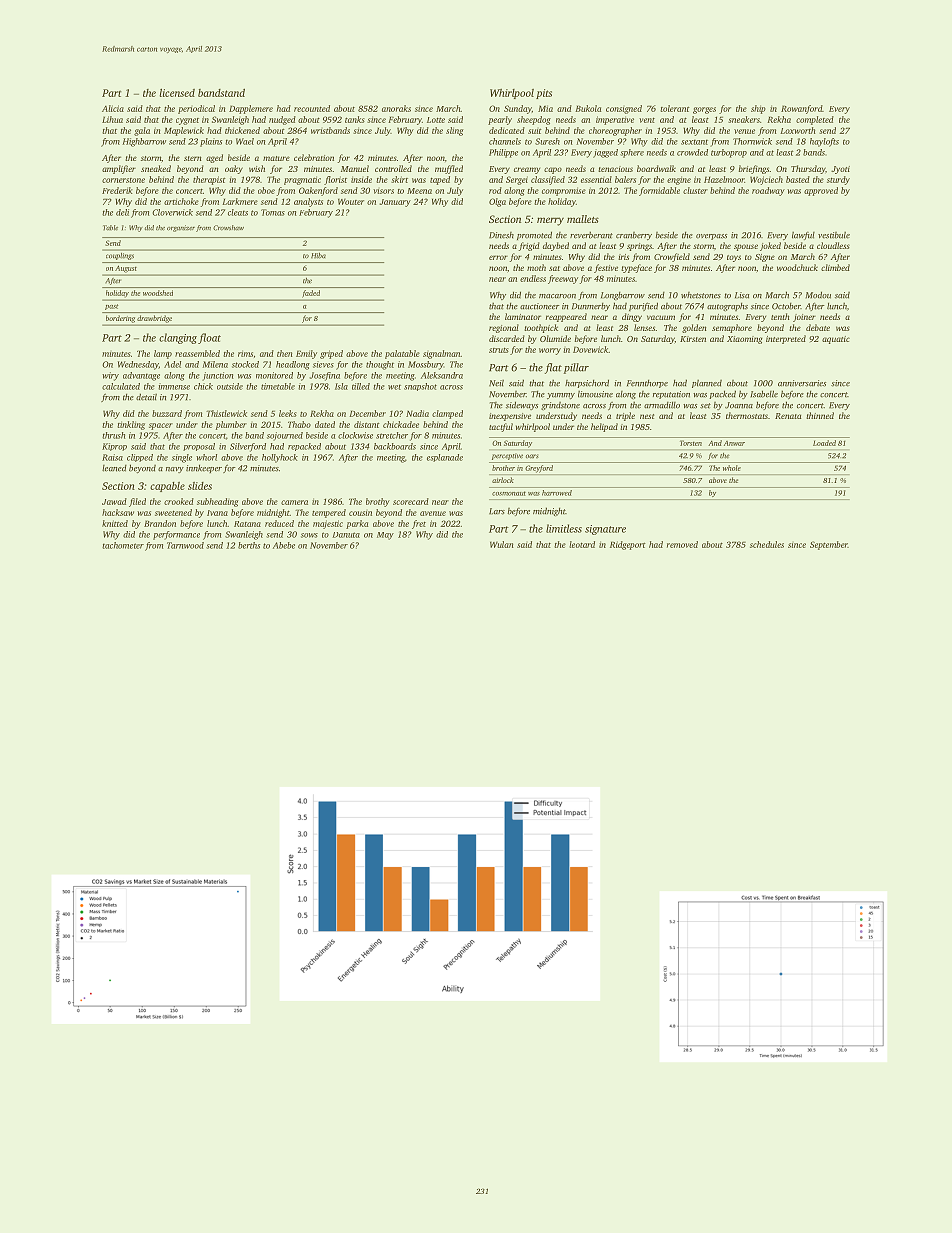 This screenshot has width=952, height=1233. What do you see at coordinates (623, 296) in the screenshot?
I see `Longbarrow` at bounding box center [623, 296].
